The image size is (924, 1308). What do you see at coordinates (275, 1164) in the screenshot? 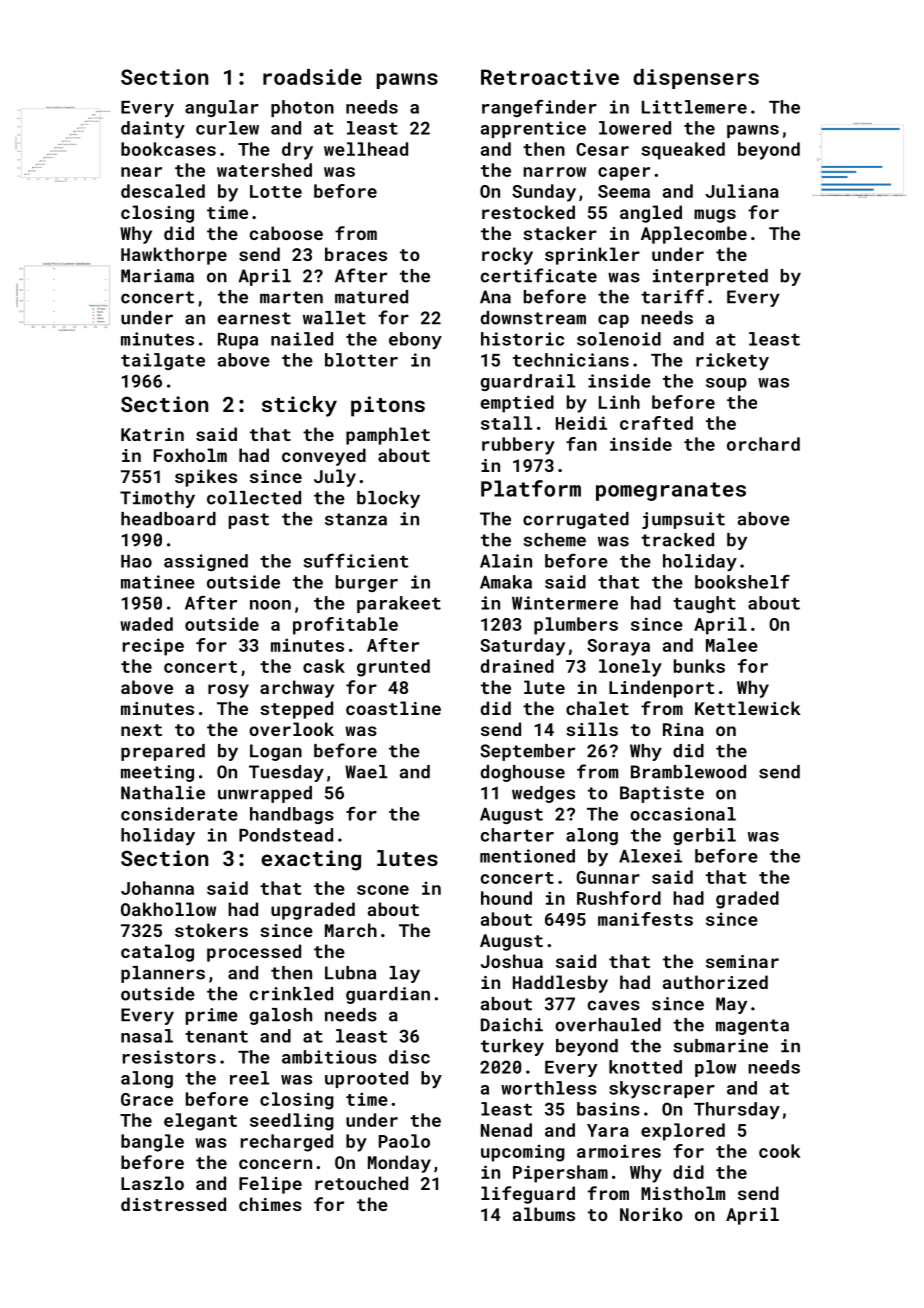
I see `concern` at bounding box center [275, 1164].
